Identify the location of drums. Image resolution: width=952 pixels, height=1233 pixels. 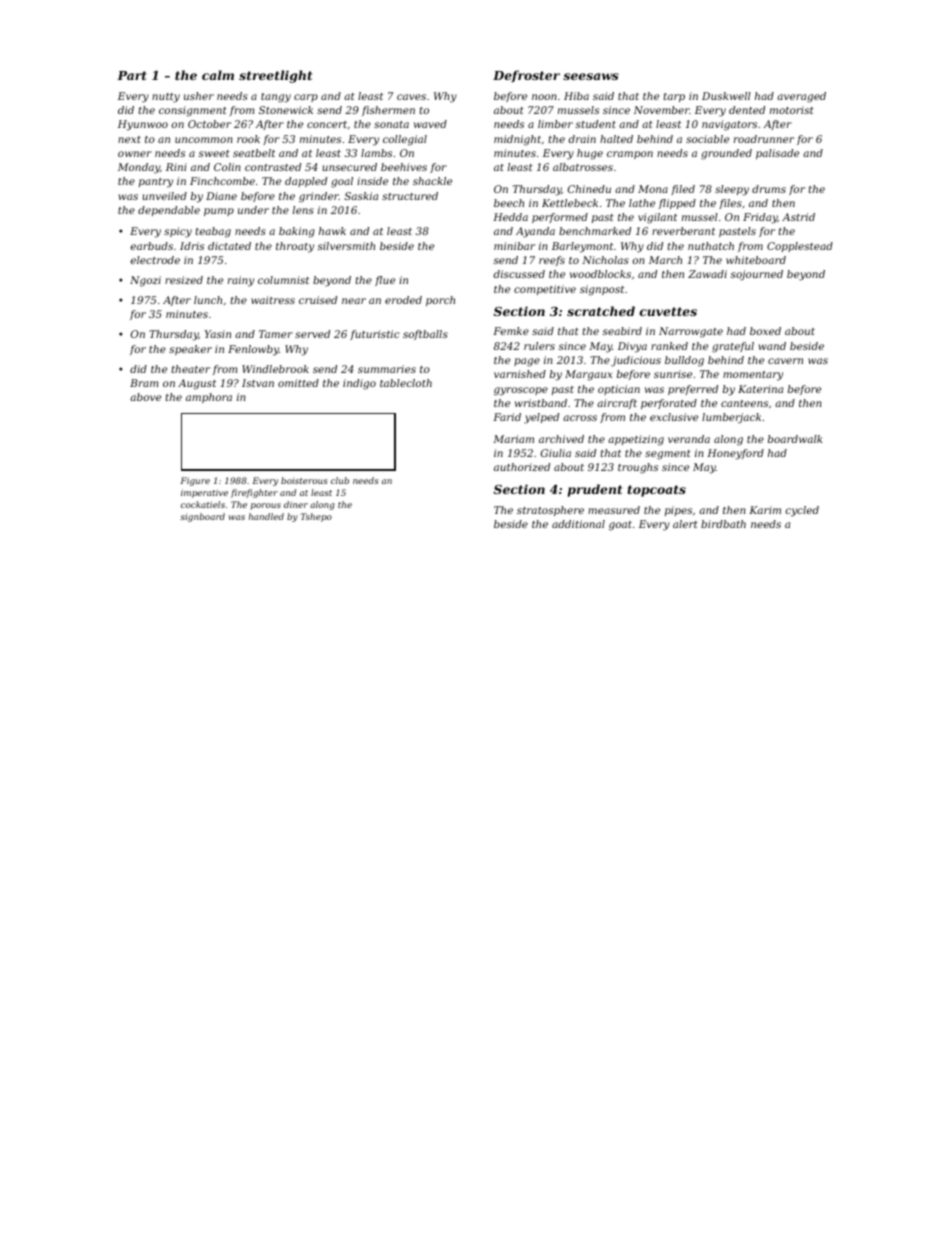
(769, 189).
